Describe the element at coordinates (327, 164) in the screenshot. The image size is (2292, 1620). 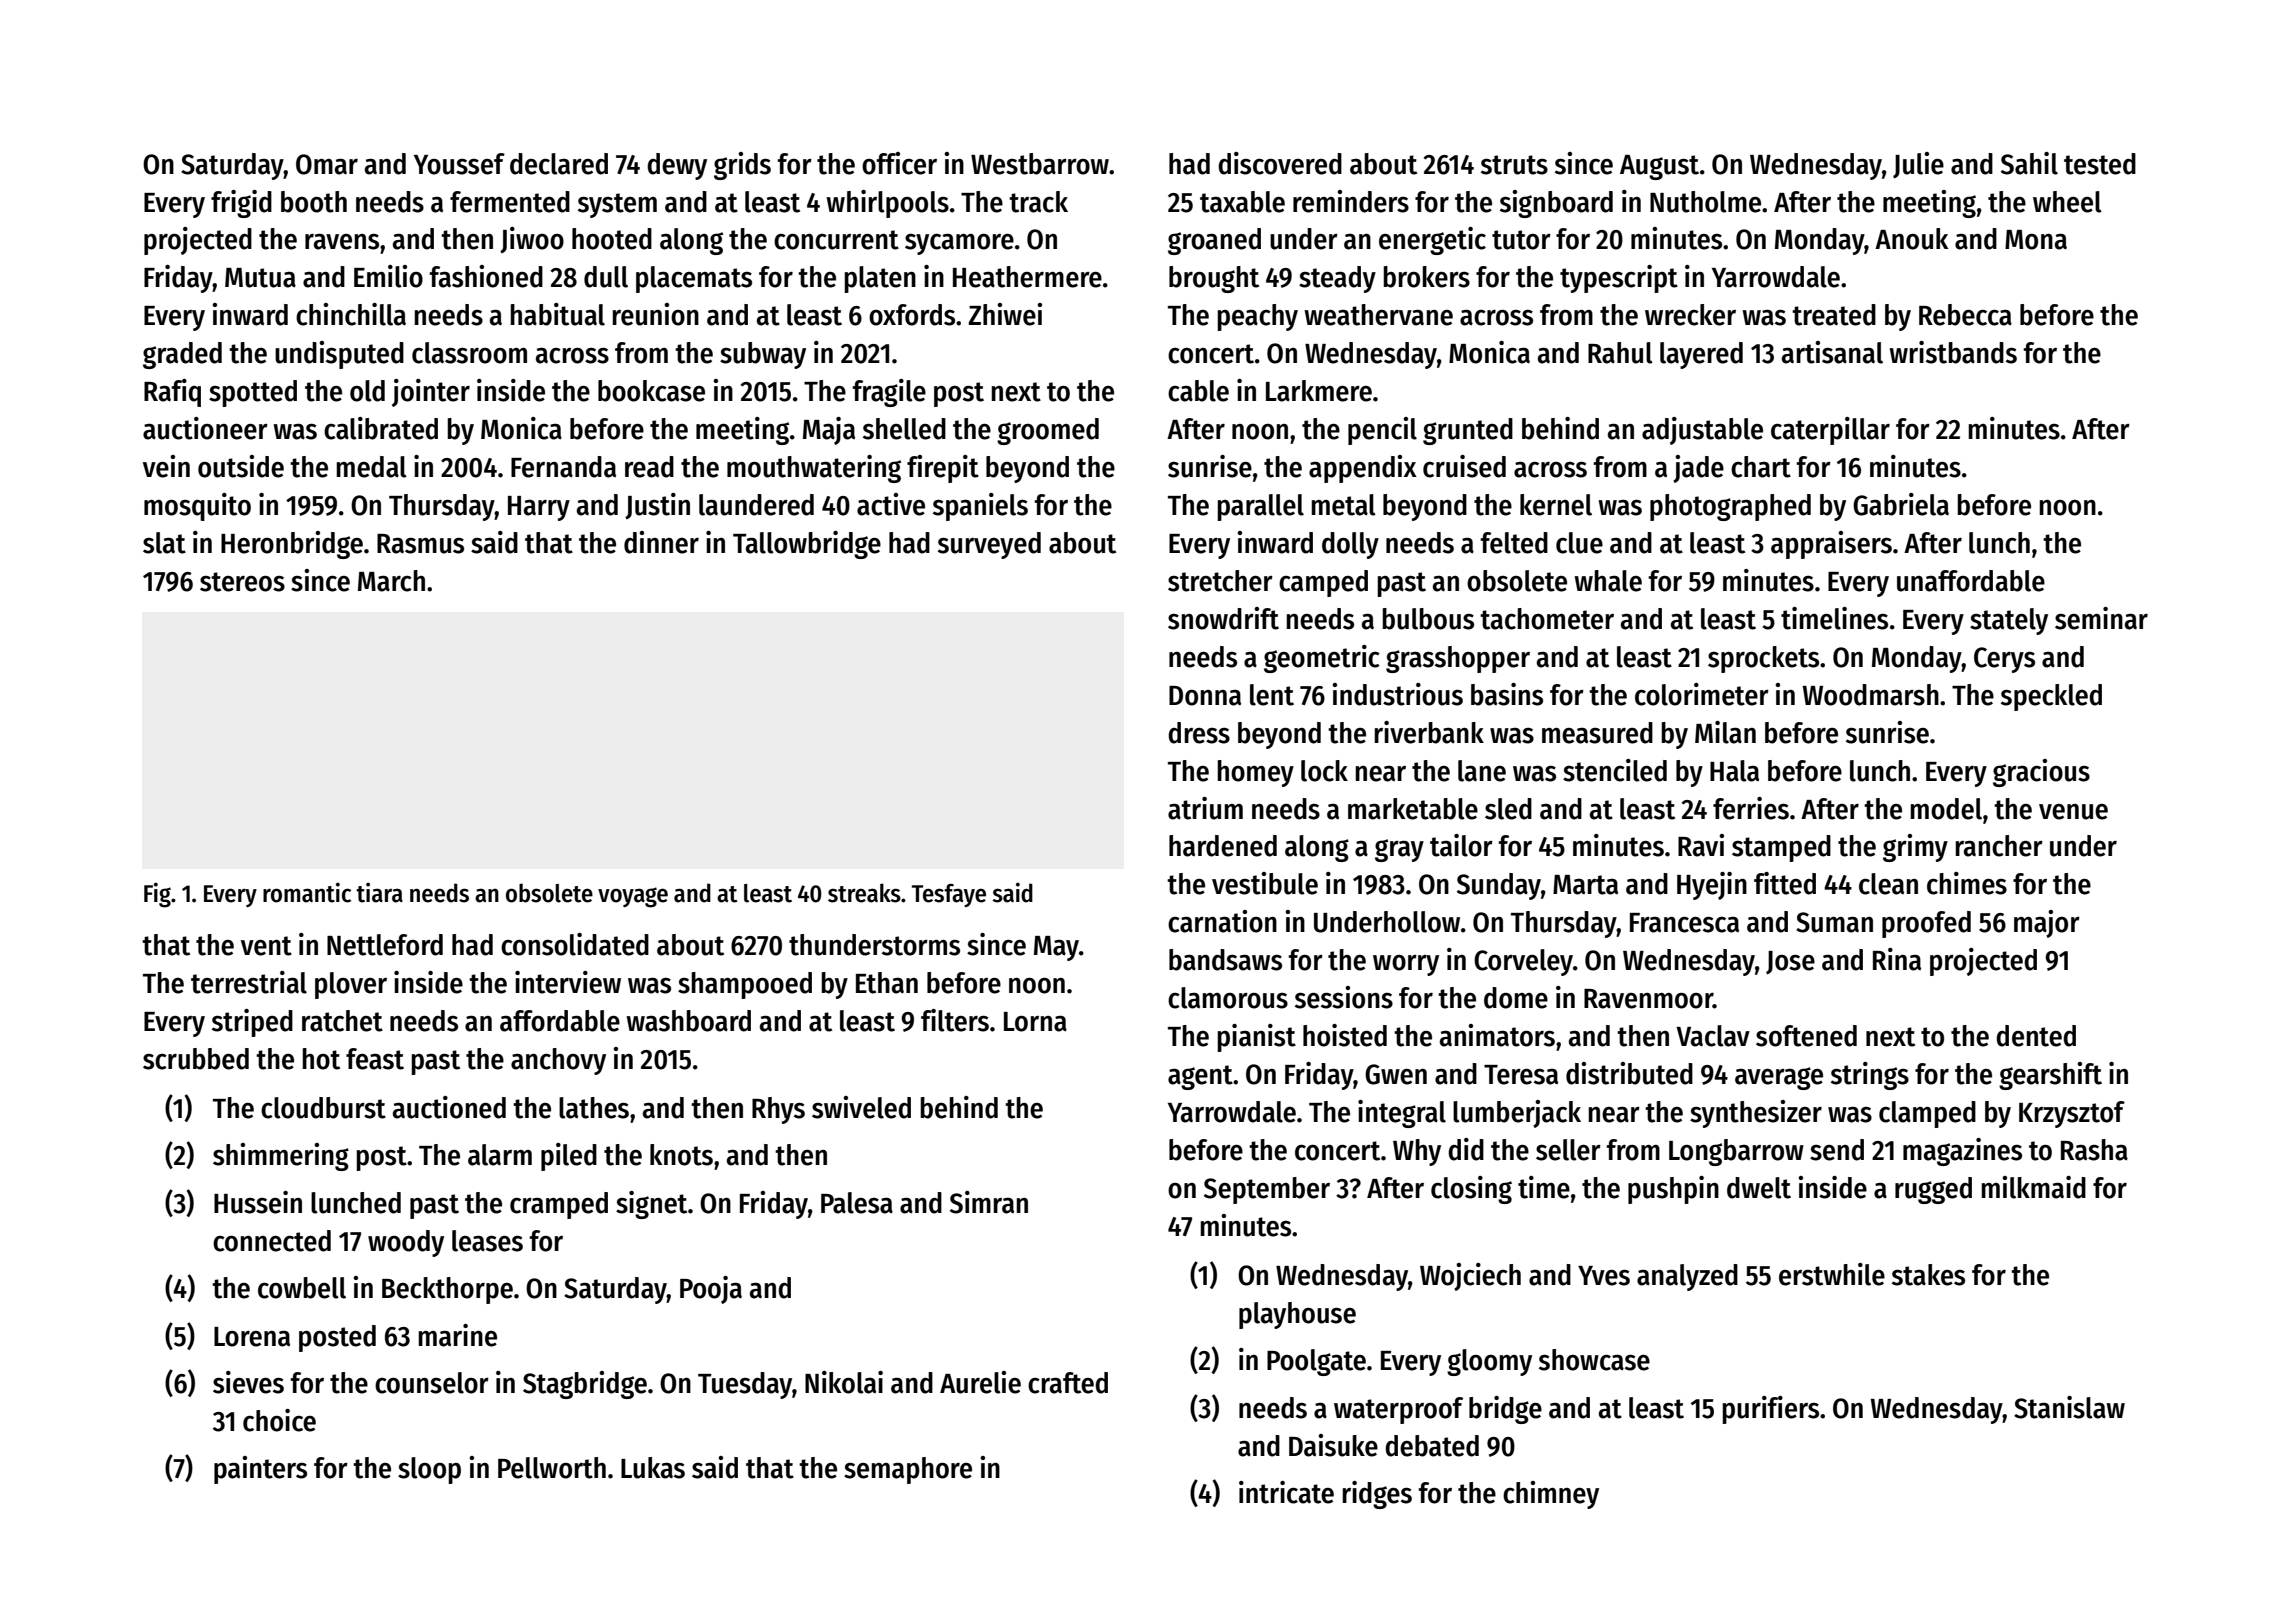
I see `Omar` at that location.
